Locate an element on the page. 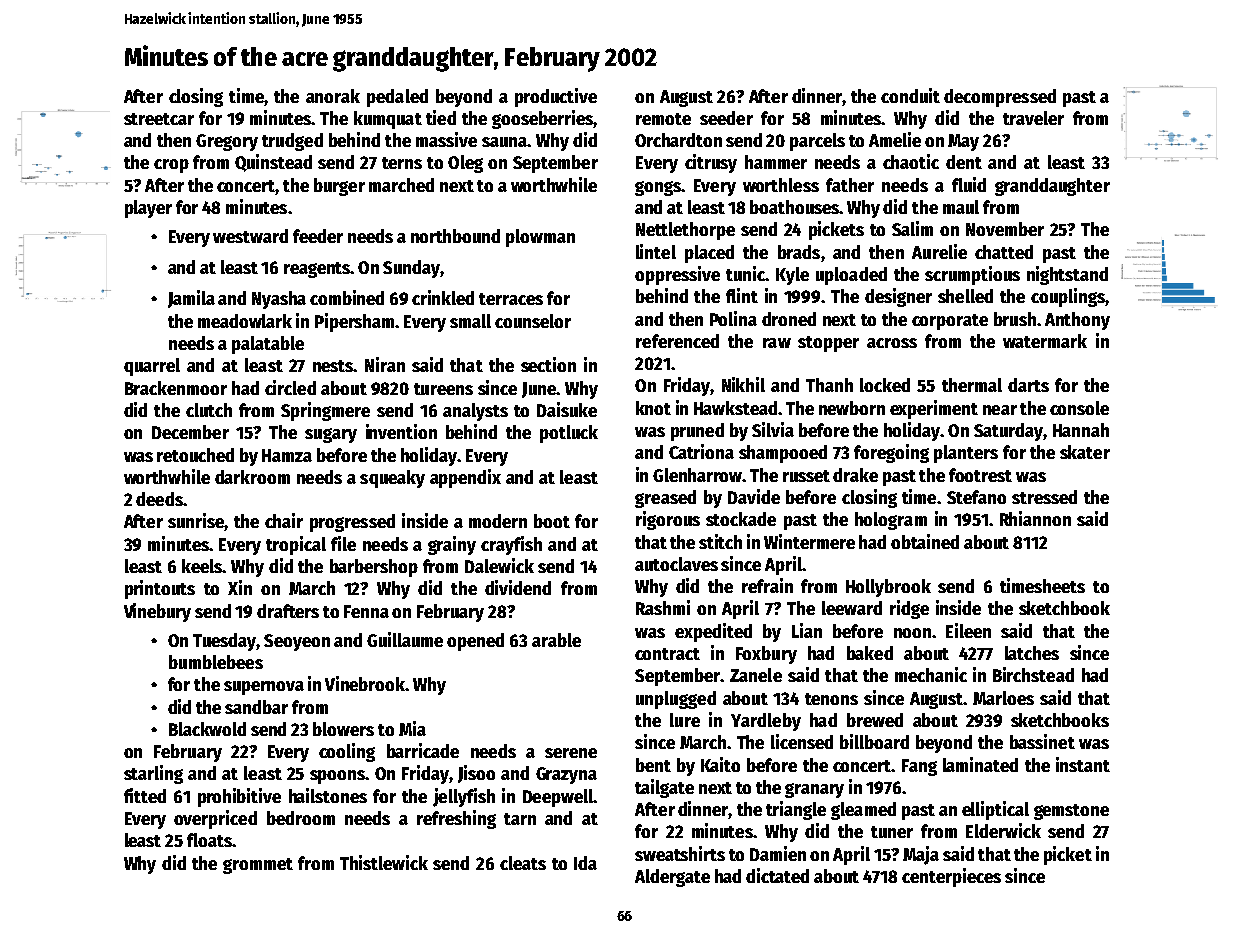 This image has height=952, width=1233. small is located at coordinates (470, 321).
